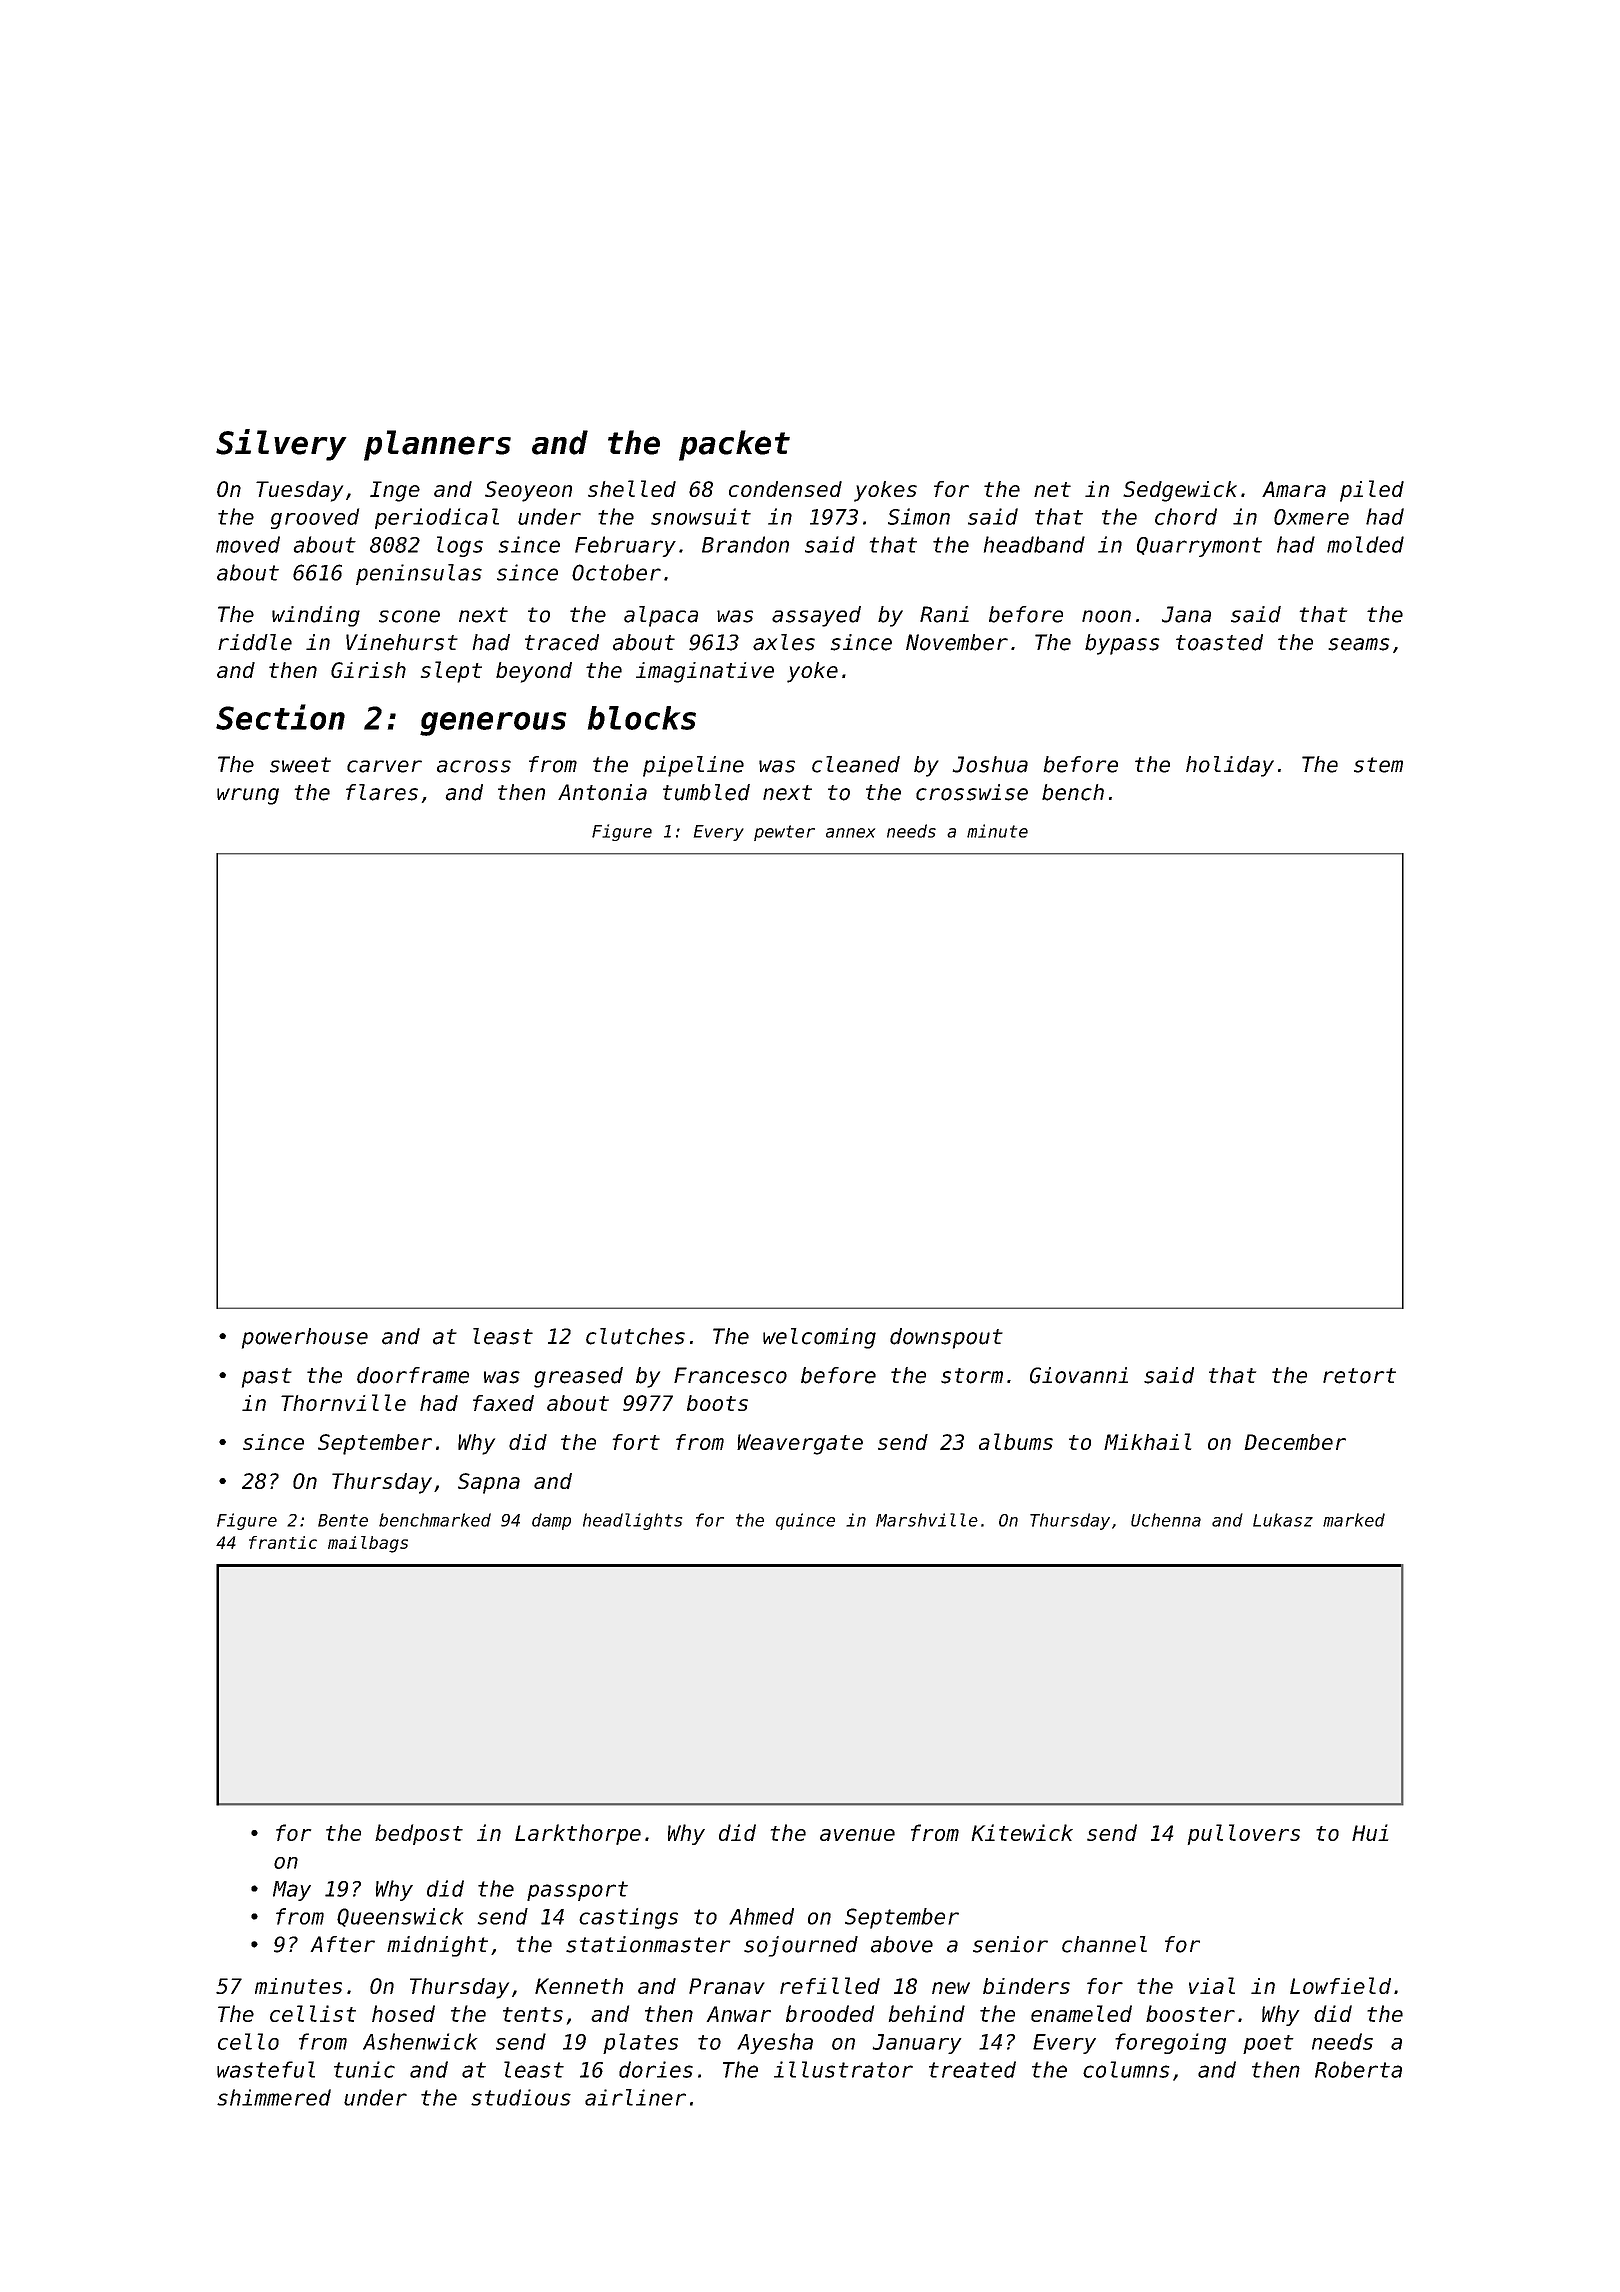 The width and height of the screenshot is (1620, 2292). What do you see at coordinates (1283, 1520) in the screenshot?
I see `Lukasz` at bounding box center [1283, 1520].
